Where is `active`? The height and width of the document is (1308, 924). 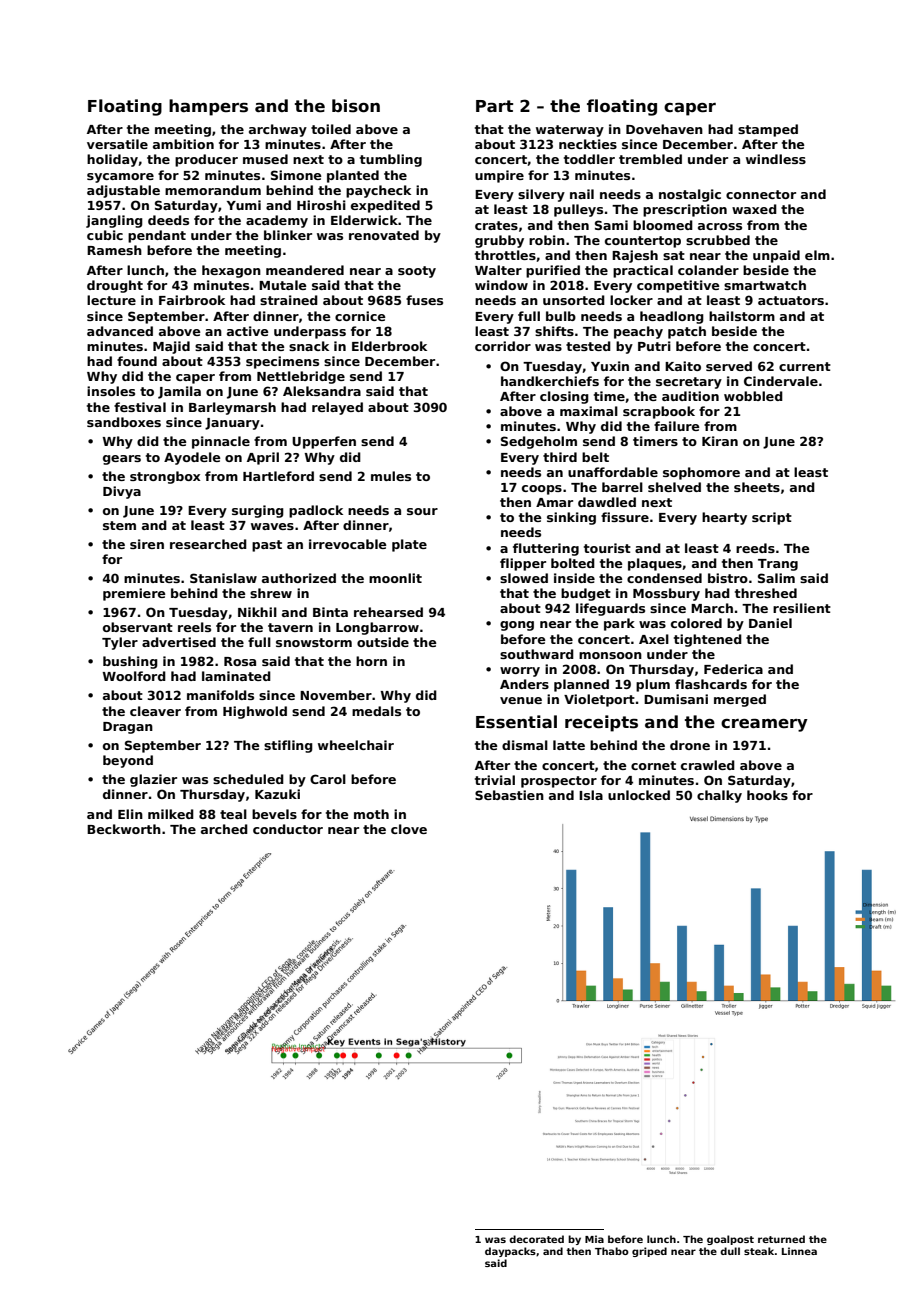
active is located at coordinates (248, 331).
